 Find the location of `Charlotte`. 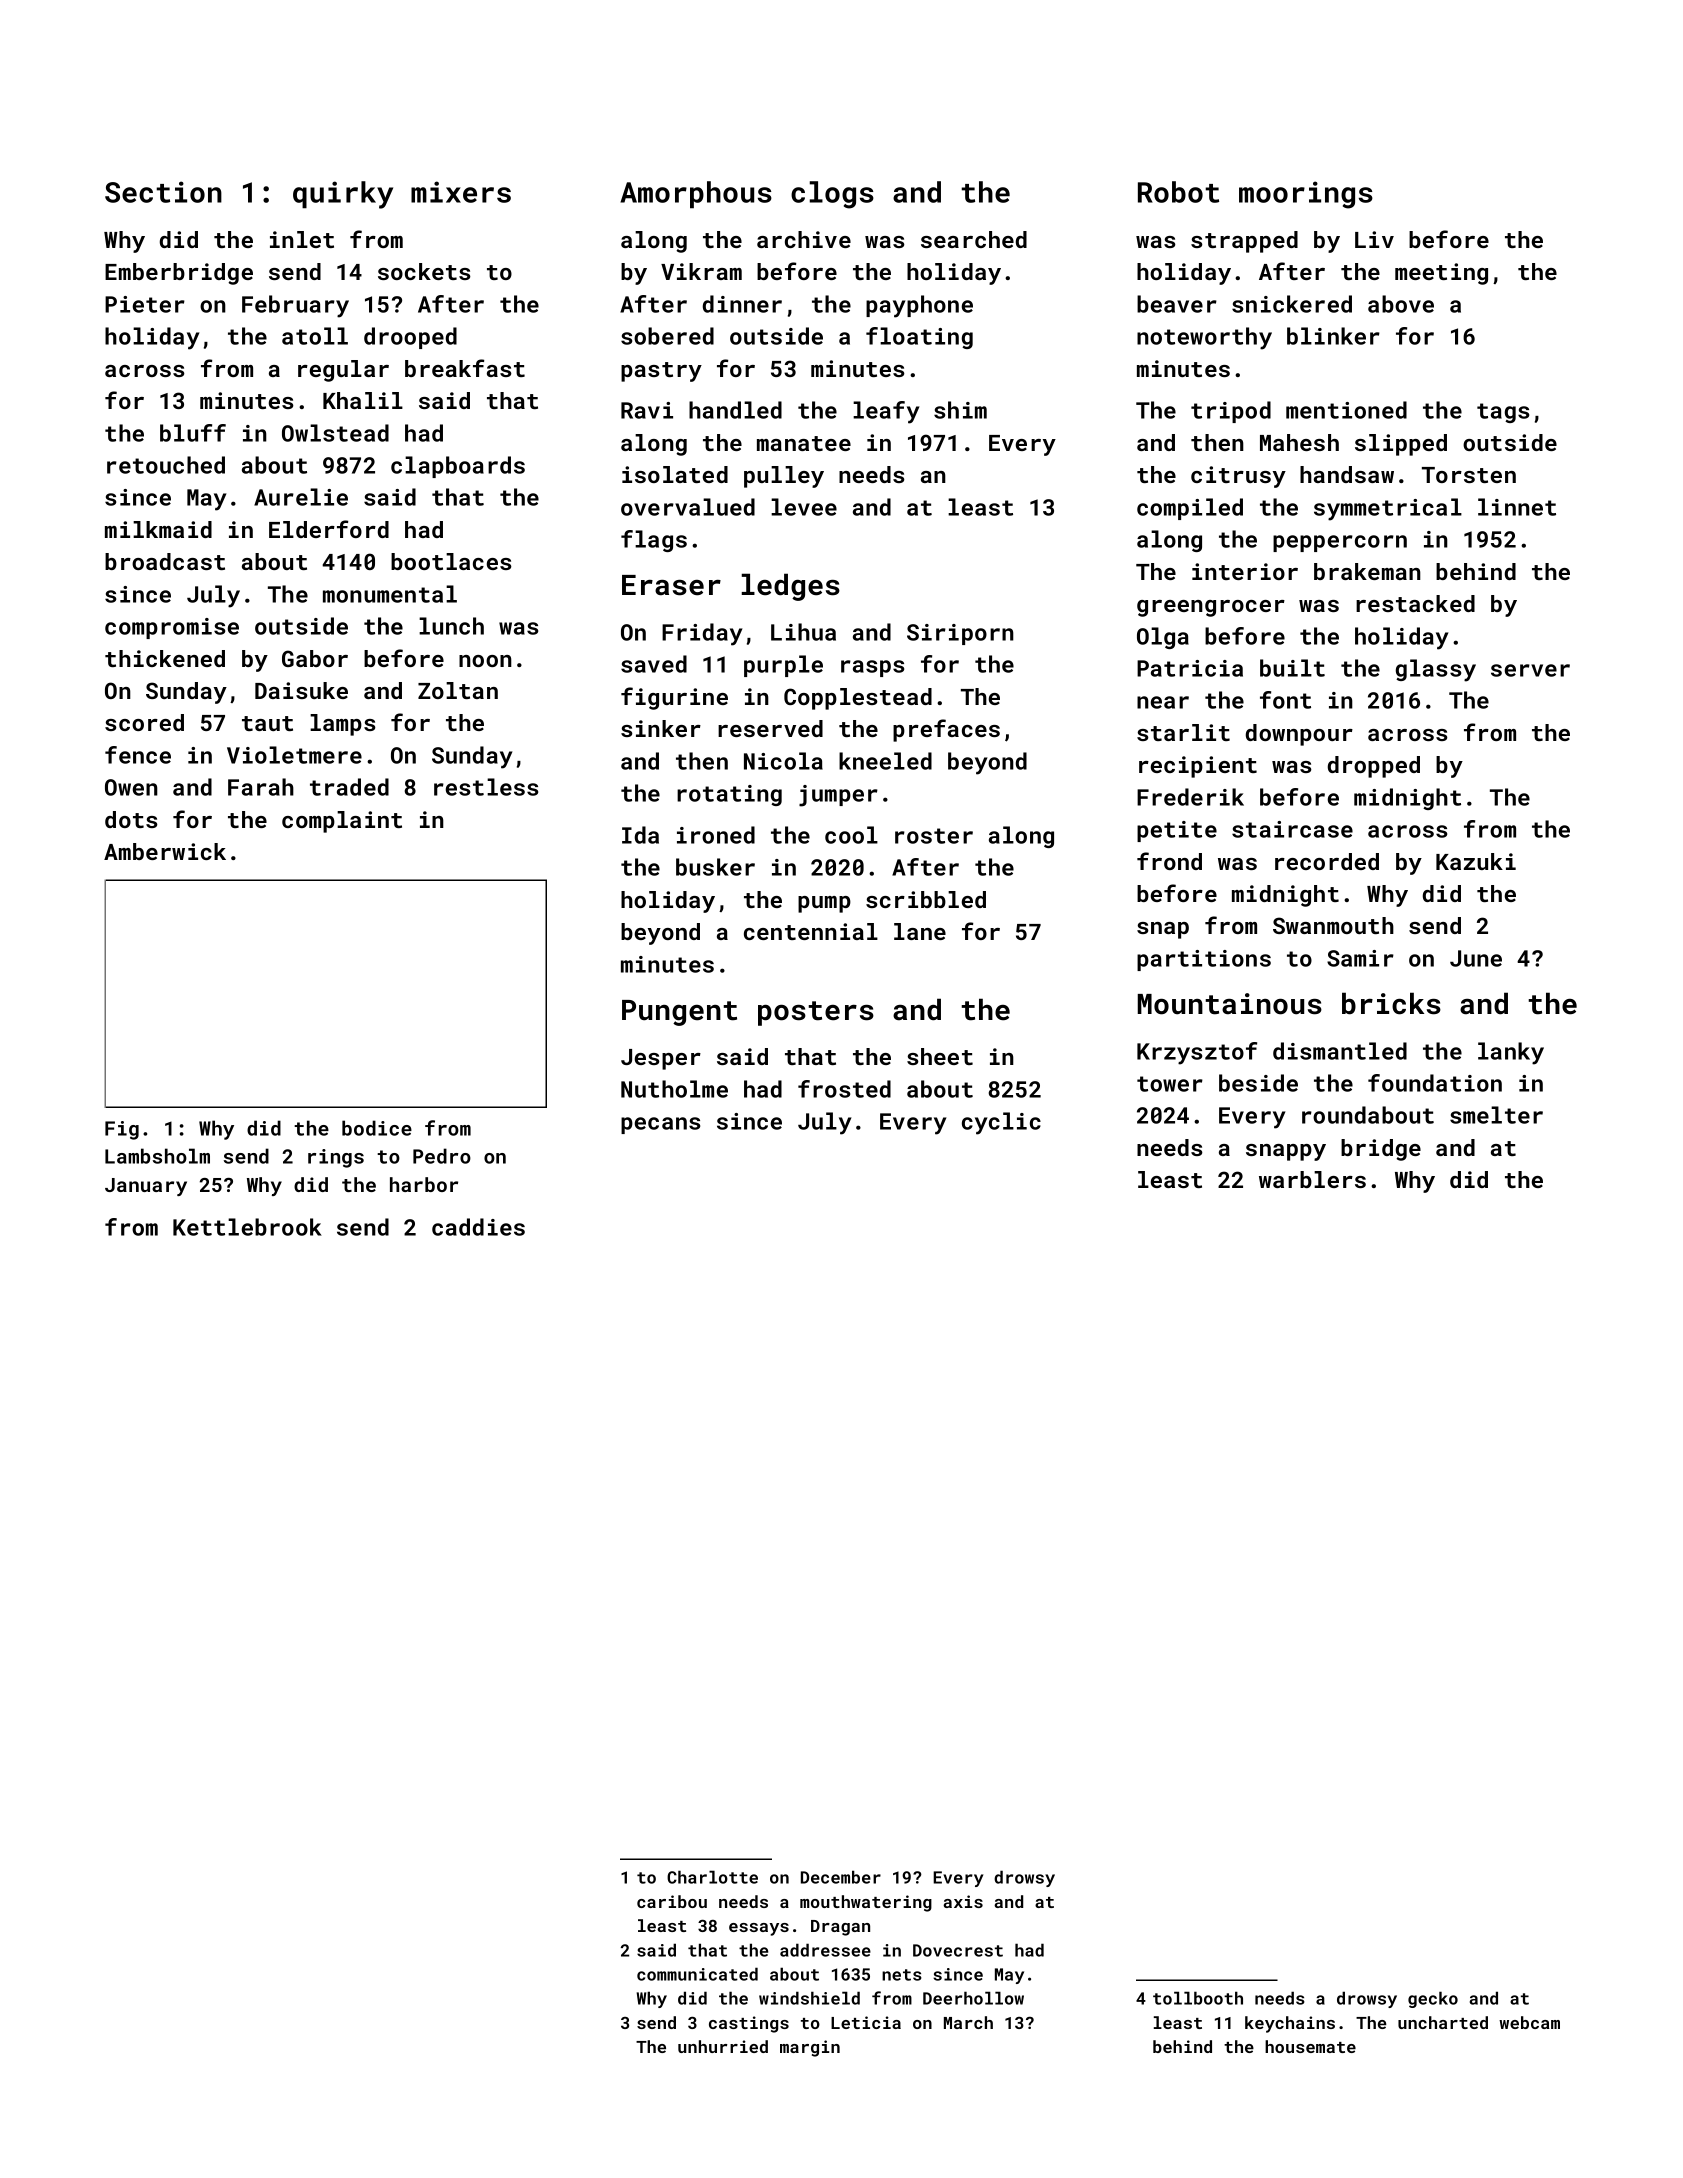

Charlotte is located at coordinates (712, 1877).
